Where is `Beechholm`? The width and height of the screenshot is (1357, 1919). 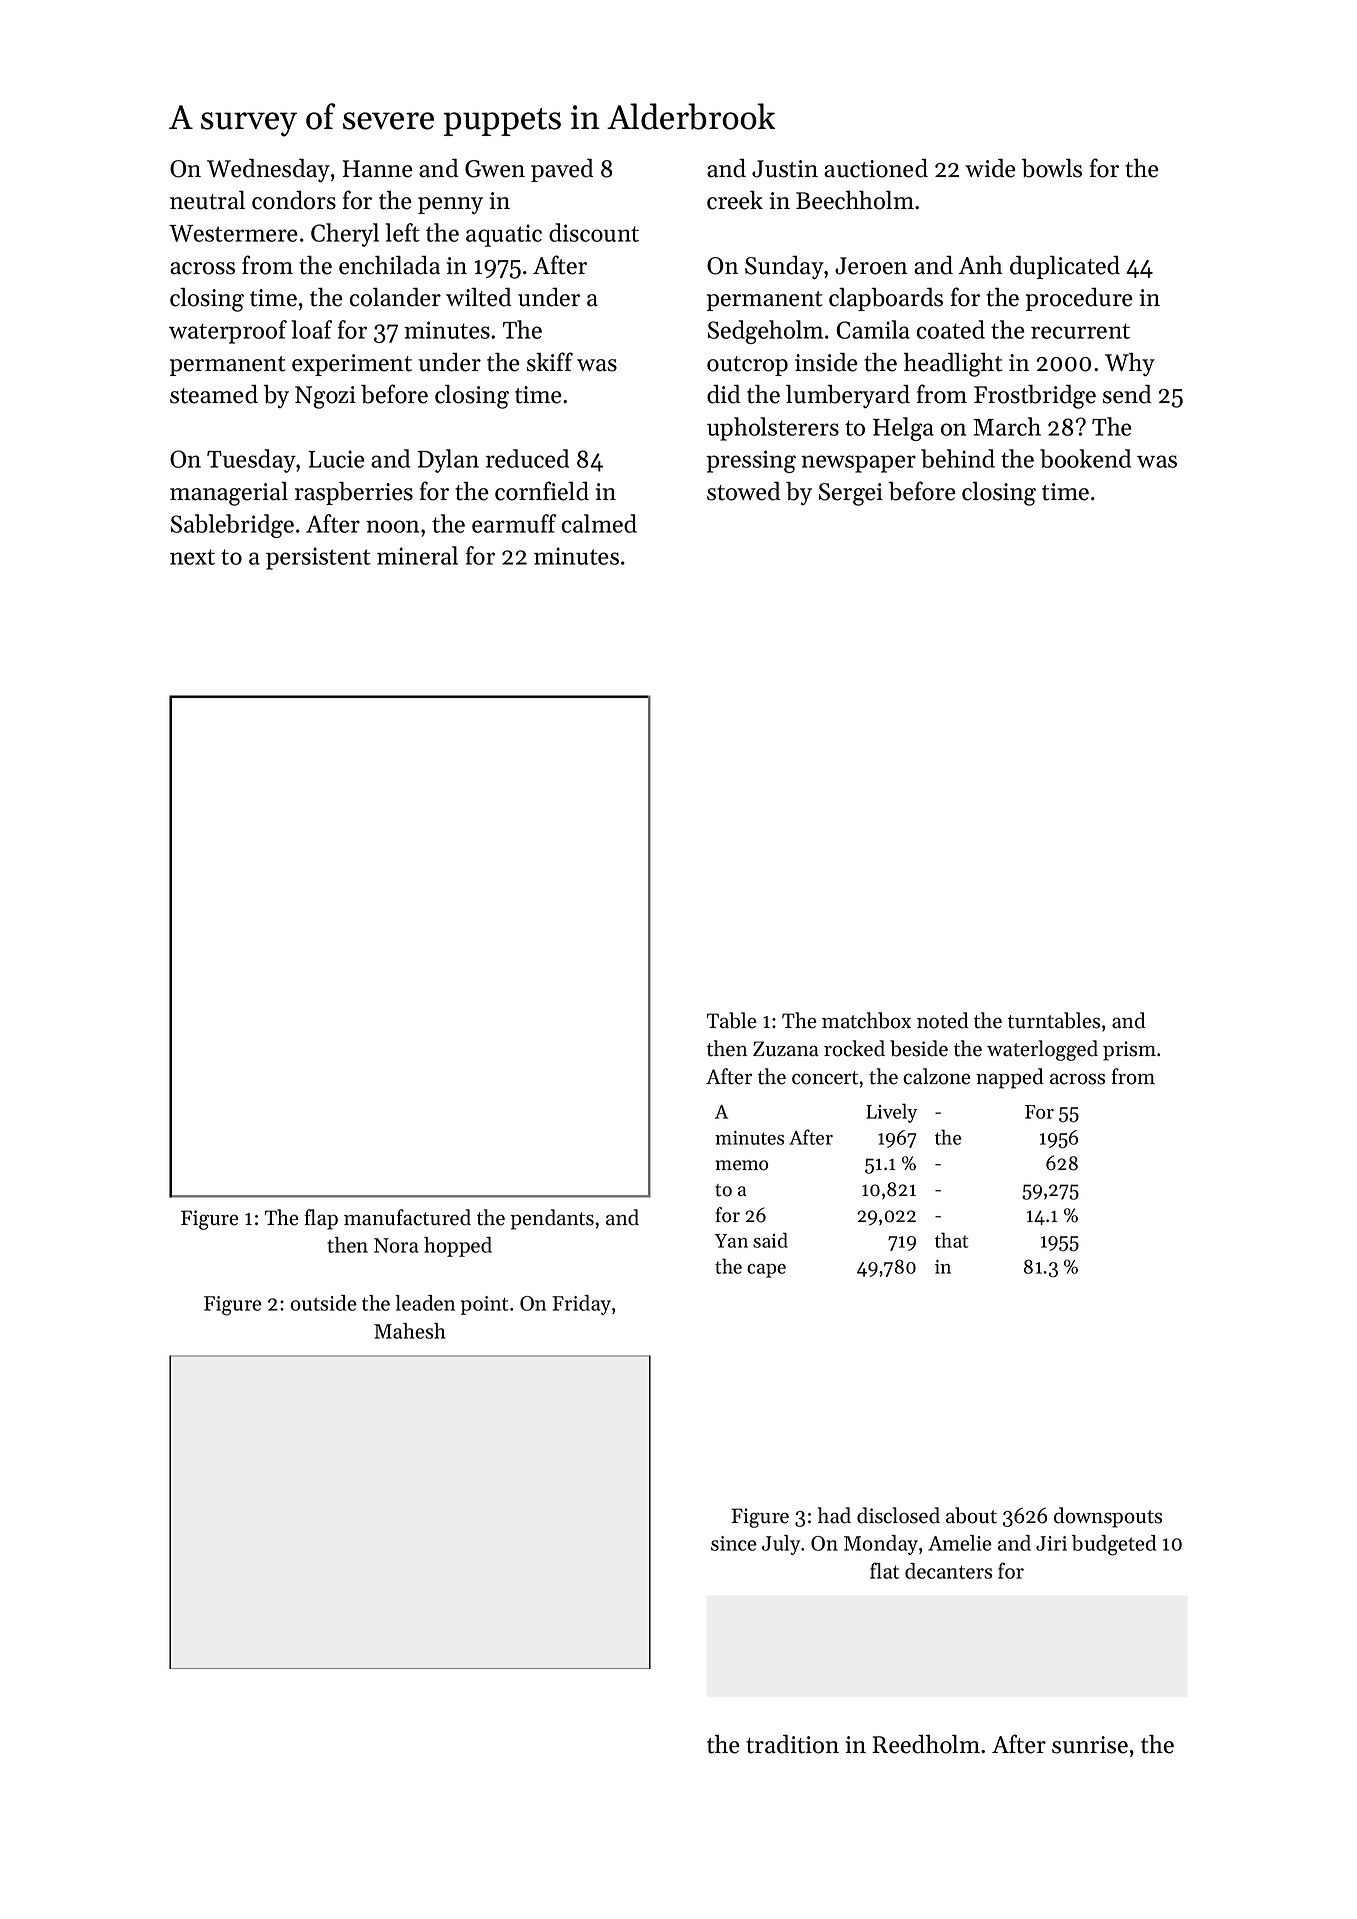 Beechholm is located at coordinates (855, 200).
